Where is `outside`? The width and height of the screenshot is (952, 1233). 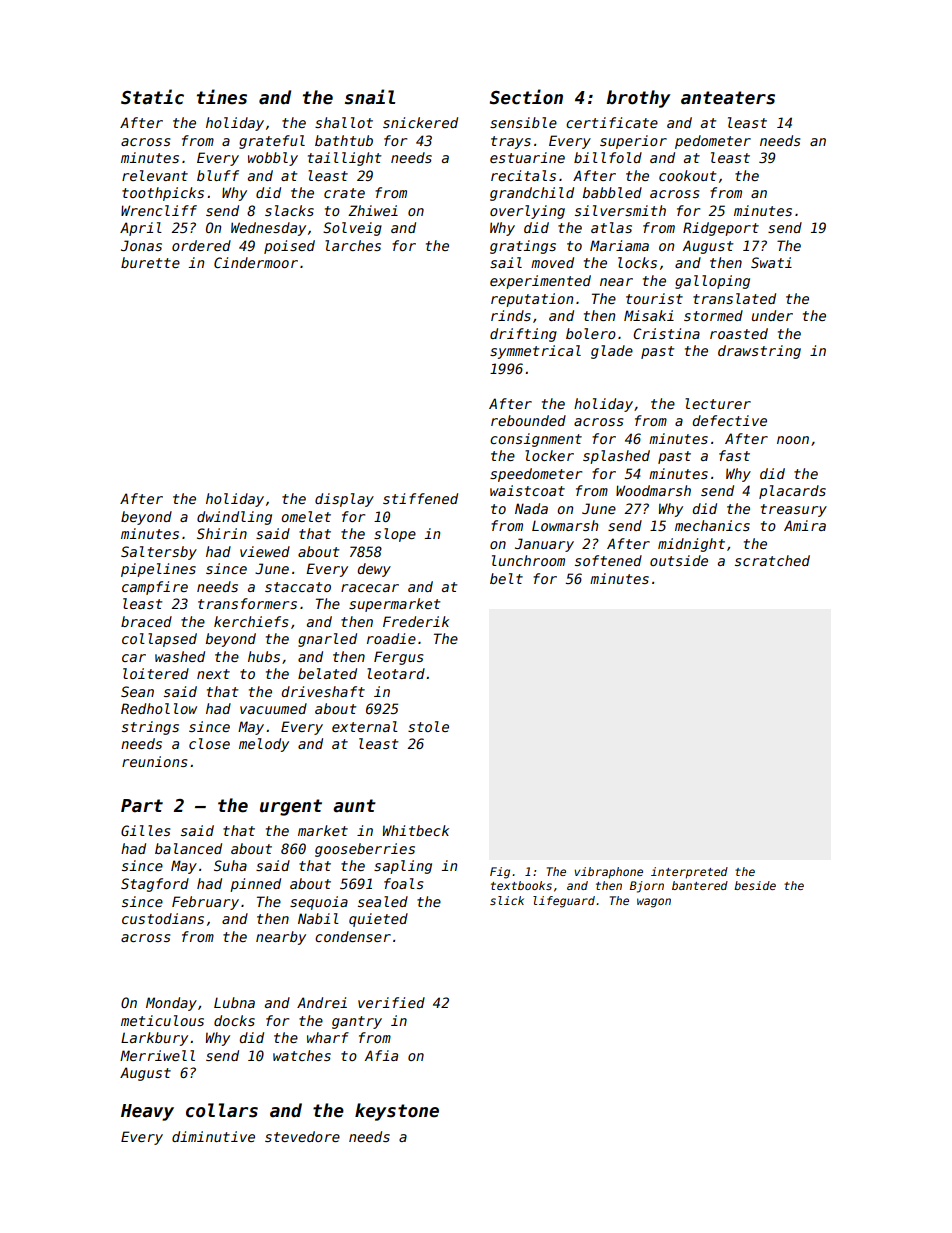 outside is located at coordinates (679, 560).
